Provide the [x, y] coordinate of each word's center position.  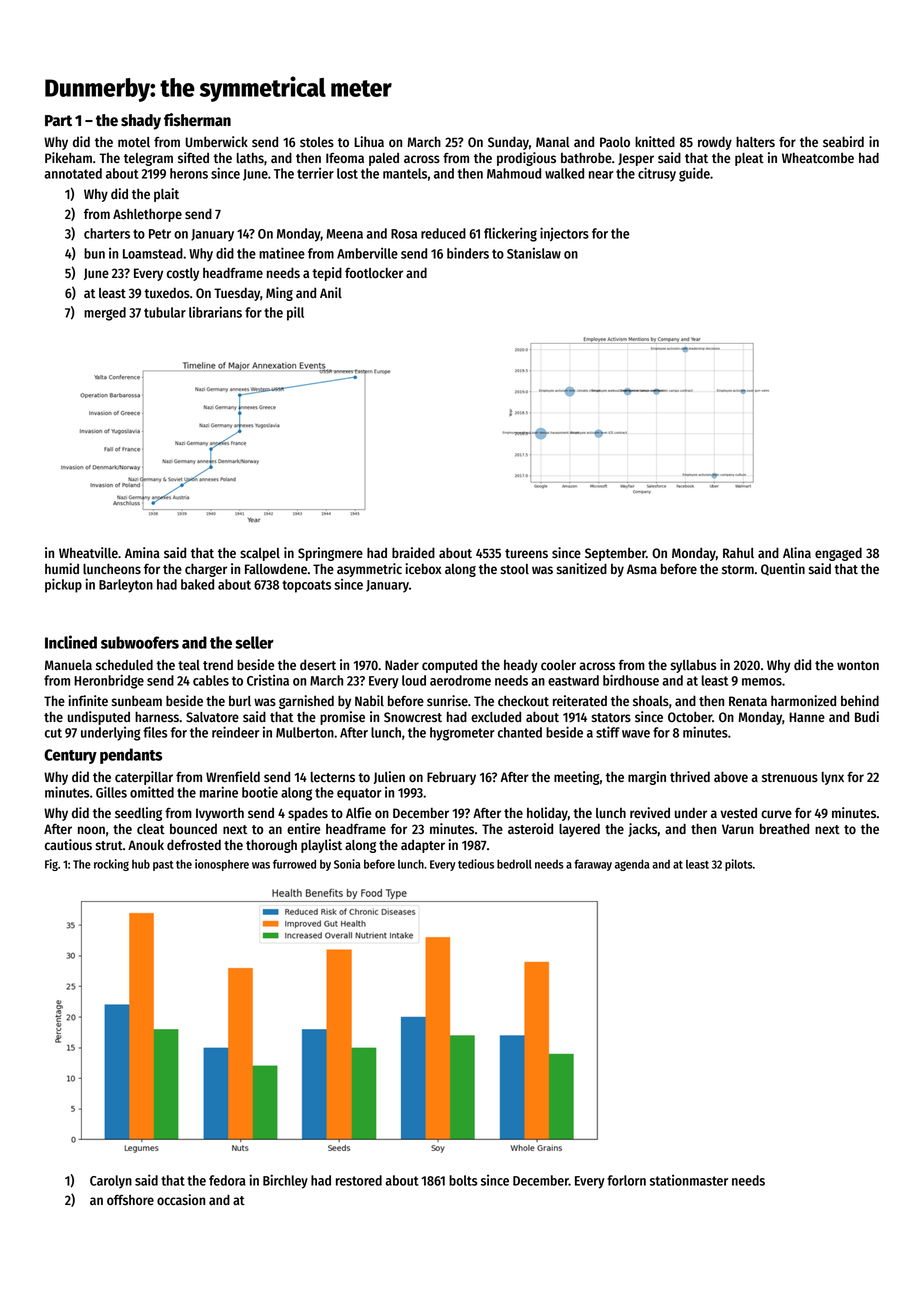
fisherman [197, 120]
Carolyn [111, 1182]
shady [141, 122]
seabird [843, 142]
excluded [496, 717]
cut [53, 733]
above [731, 776]
